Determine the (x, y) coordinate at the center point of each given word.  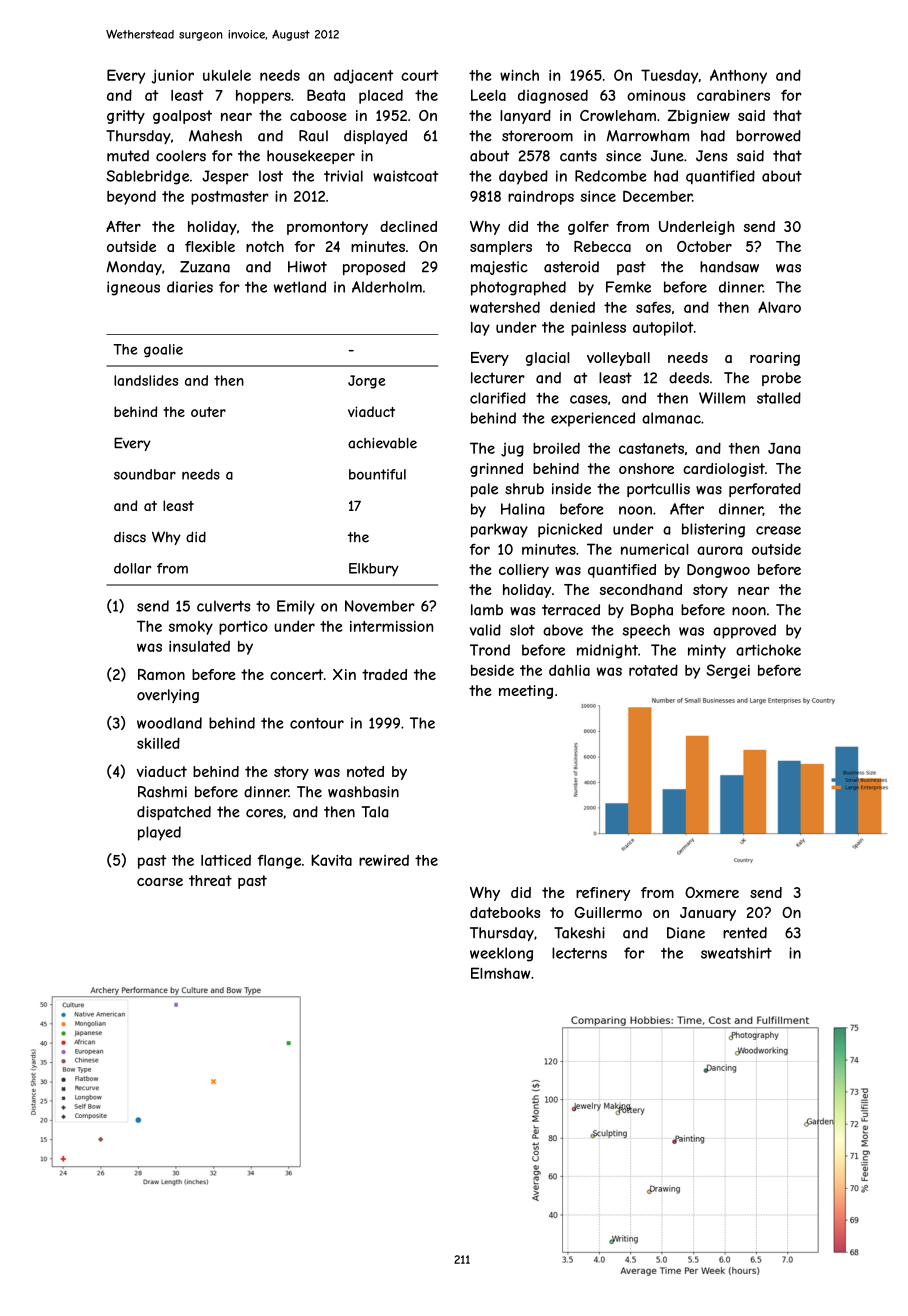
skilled (158, 743)
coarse (160, 882)
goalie (163, 350)
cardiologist (724, 470)
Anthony (738, 76)
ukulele (227, 75)
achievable (382, 443)
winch (519, 75)
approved (744, 631)
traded (384, 674)
